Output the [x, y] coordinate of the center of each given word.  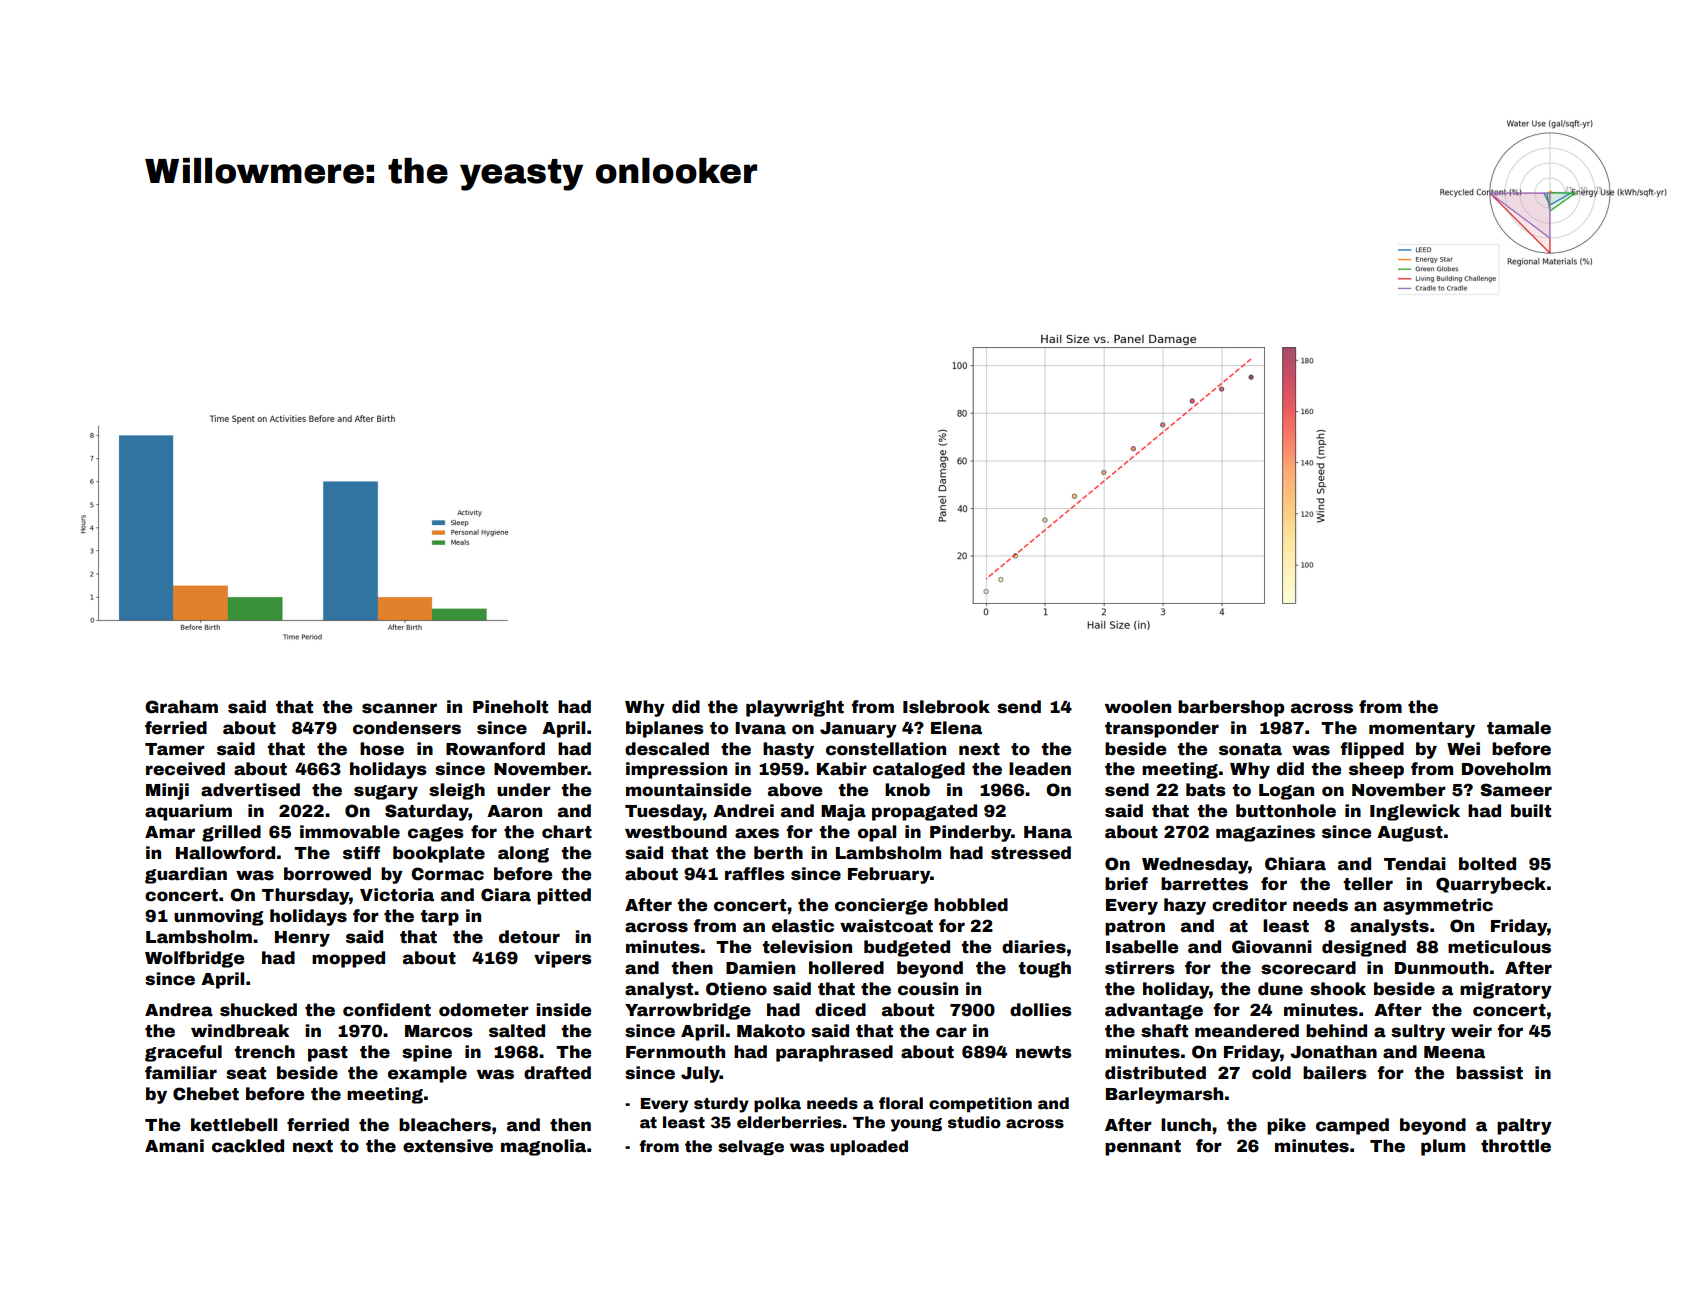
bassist [1489, 1073]
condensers [407, 728]
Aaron [514, 811]
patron [1135, 928]
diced [840, 1010]
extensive [448, 1146]
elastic [803, 926]
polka [777, 1104]
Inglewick [1415, 812]
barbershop [1231, 708]
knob [907, 790]
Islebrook [946, 707]
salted [517, 1031]
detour [529, 937]
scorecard [1308, 968]
